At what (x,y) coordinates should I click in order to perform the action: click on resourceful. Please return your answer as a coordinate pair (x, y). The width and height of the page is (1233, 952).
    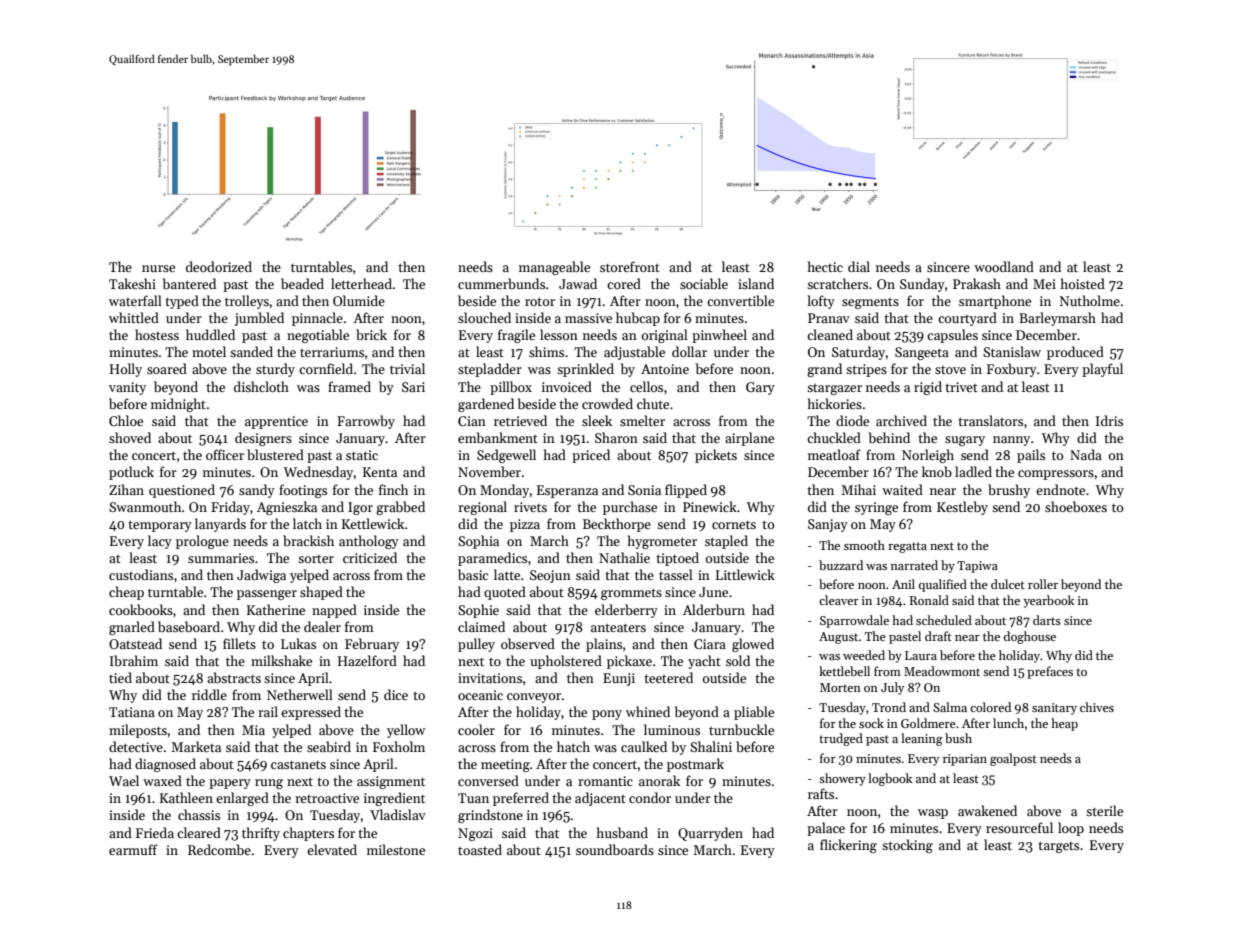
    Looking at the image, I should click on (1019, 827).
